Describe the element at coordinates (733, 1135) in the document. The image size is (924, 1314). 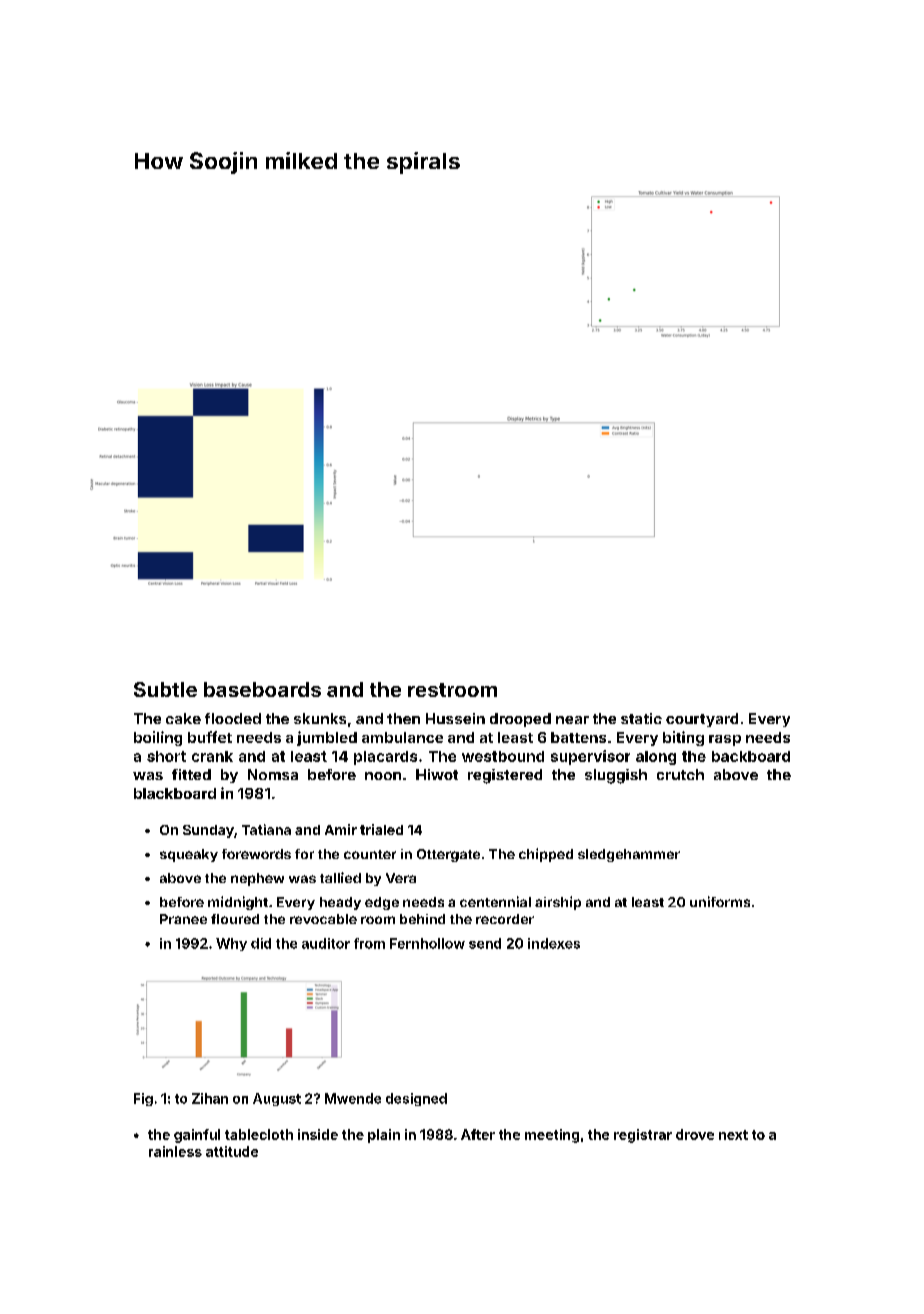
I see `next` at that location.
